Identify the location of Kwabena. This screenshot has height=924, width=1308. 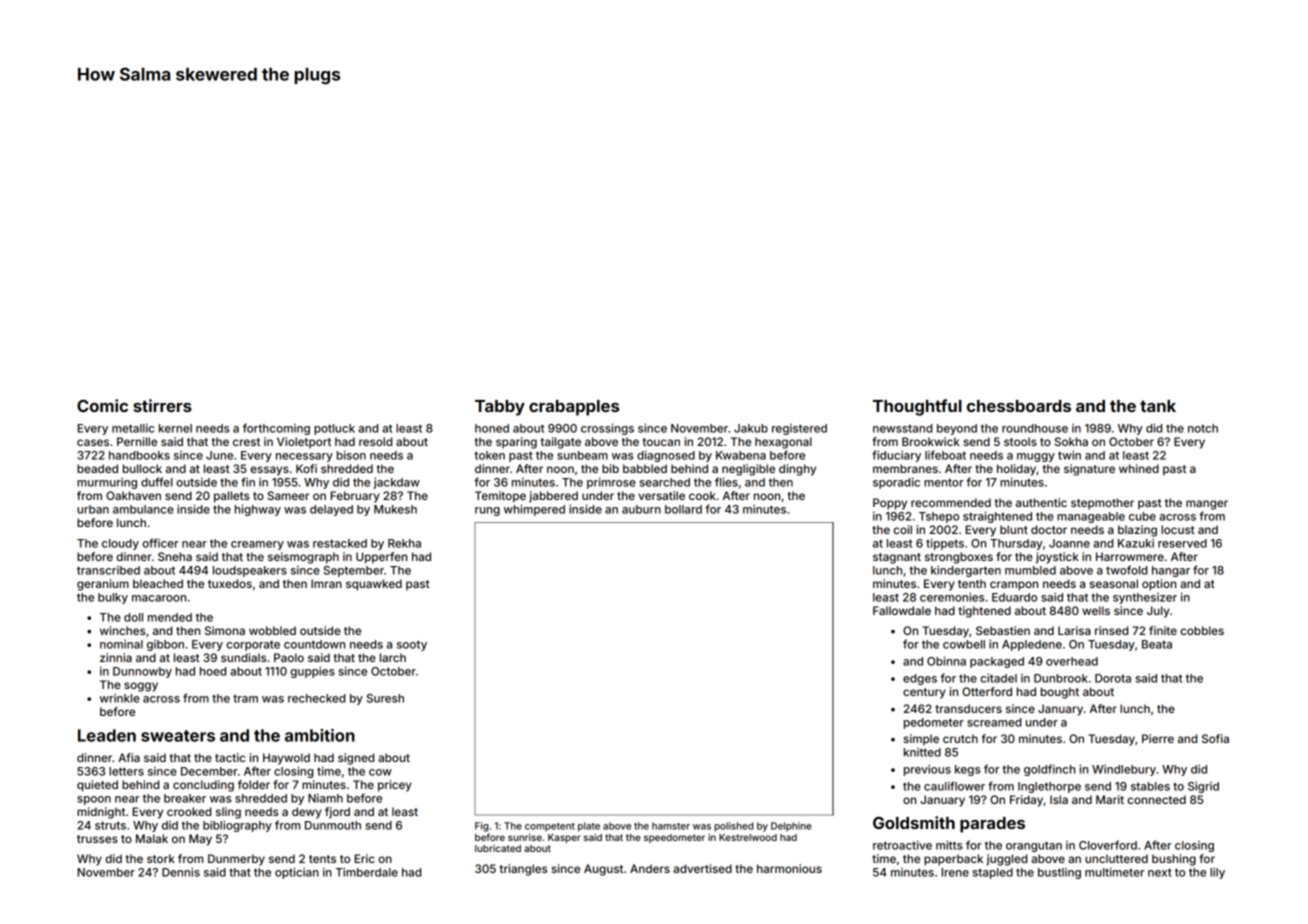
(741, 455).
